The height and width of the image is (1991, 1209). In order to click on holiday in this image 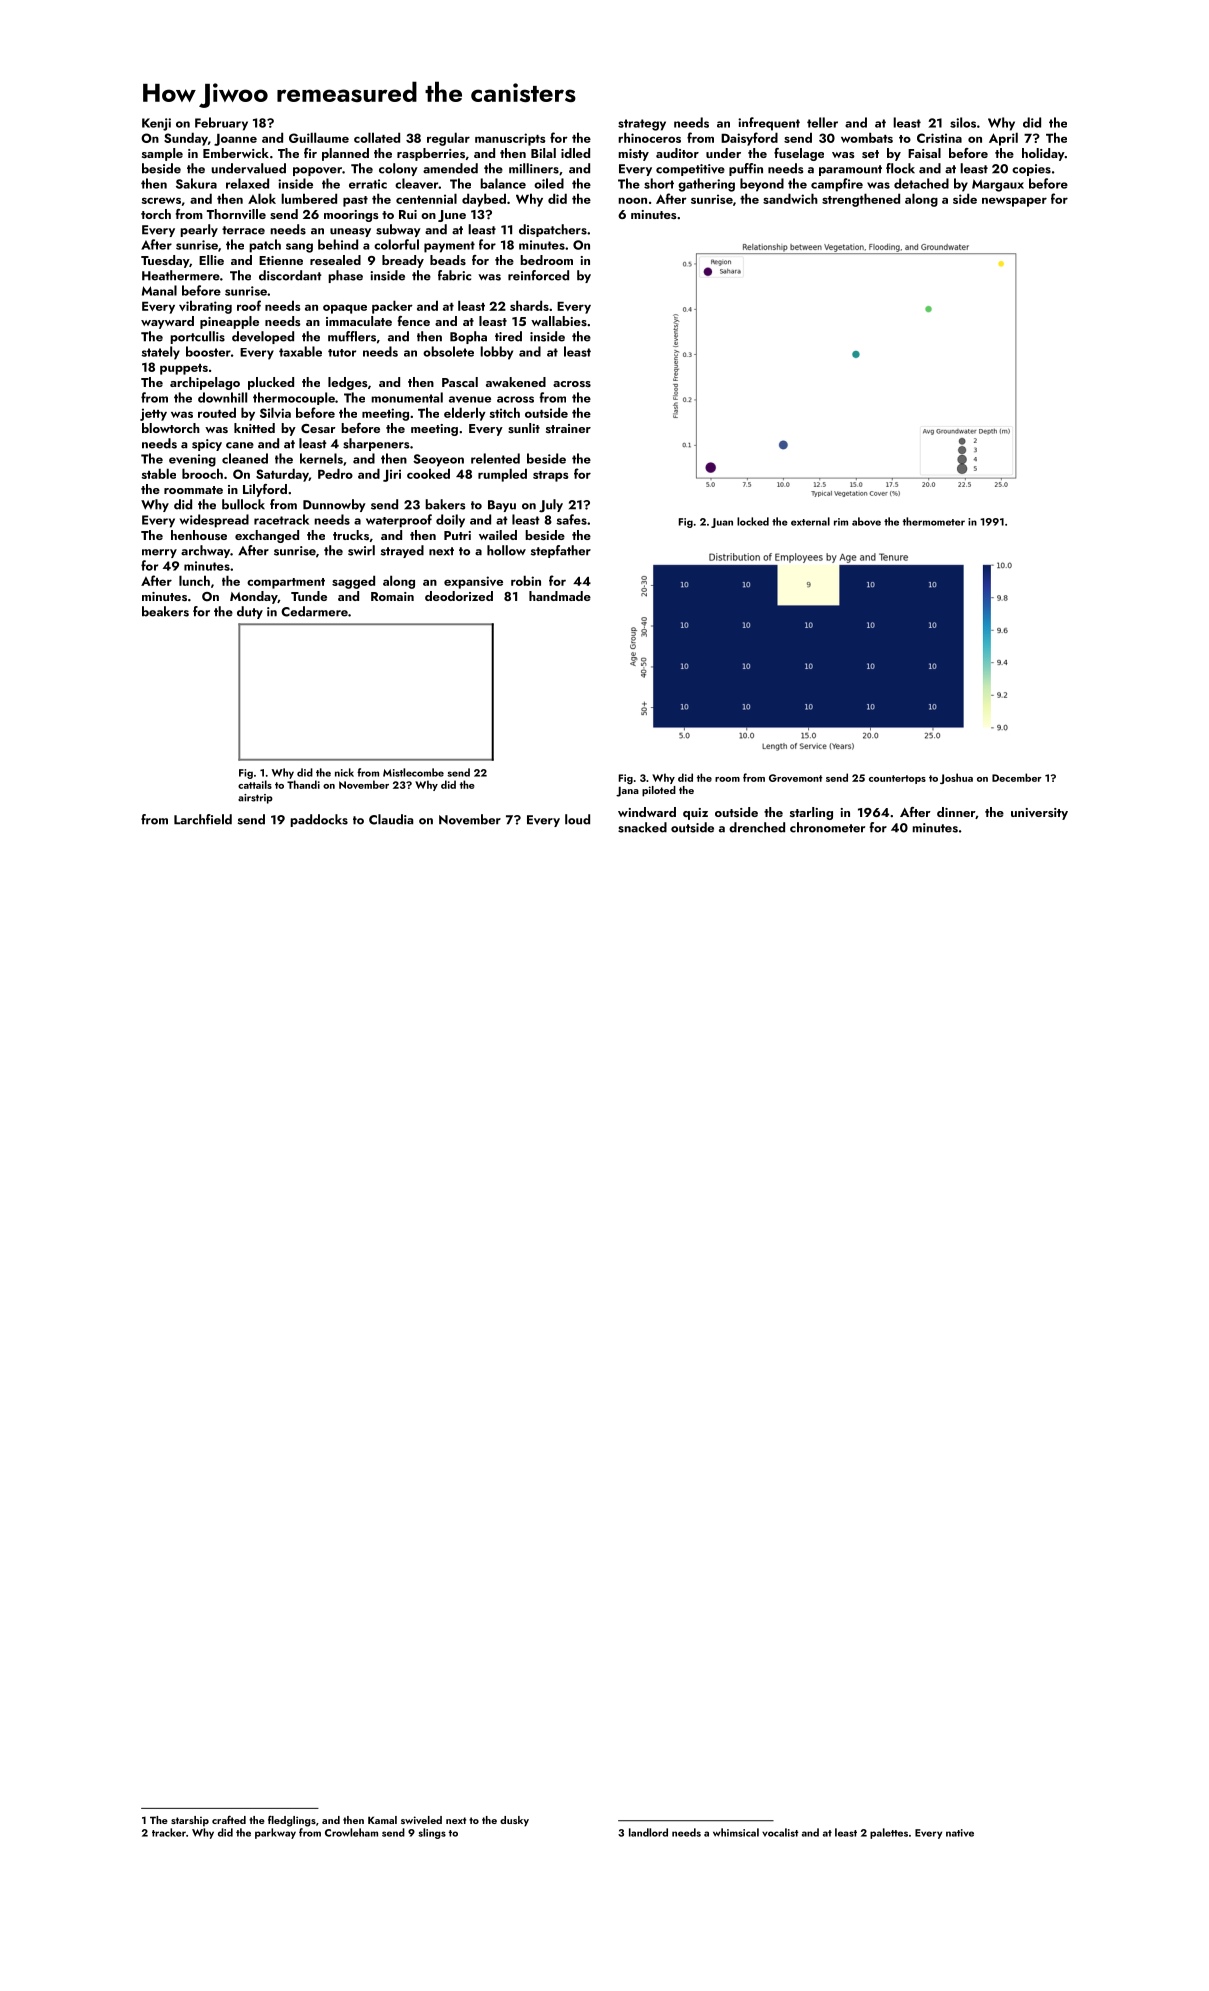, I will do `click(1043, 154)`.
